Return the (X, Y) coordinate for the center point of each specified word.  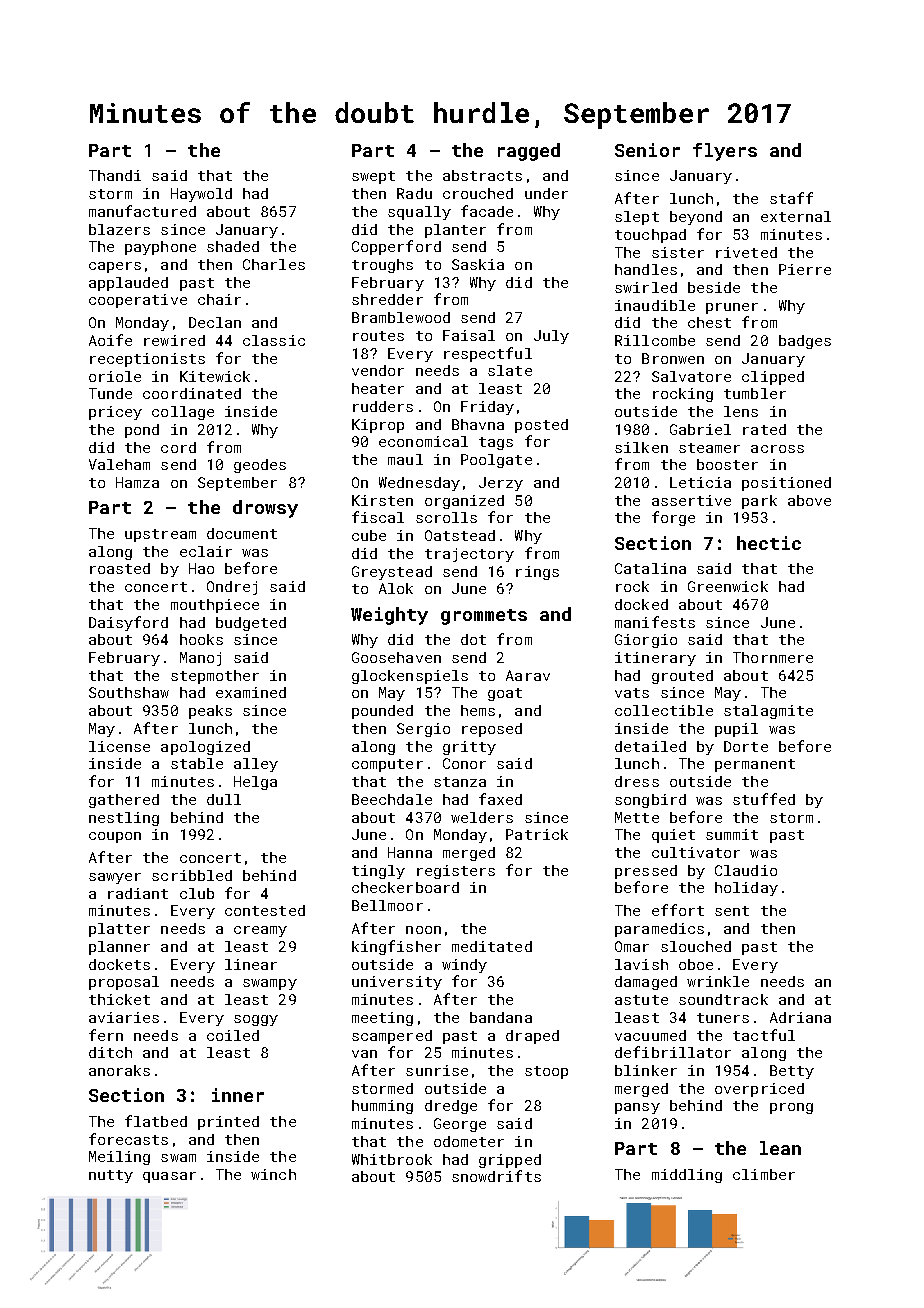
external (796, 216)
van (364, 1054)
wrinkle (718, 981)
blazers (119, 229)
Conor (464, 763)
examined (251, 692)
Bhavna (478, 424)
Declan (215, 322)
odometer (469, 1141)
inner (238, 1095)
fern (106, 1035)
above (809, 500)
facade (487, 211)
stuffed (764, 799)
